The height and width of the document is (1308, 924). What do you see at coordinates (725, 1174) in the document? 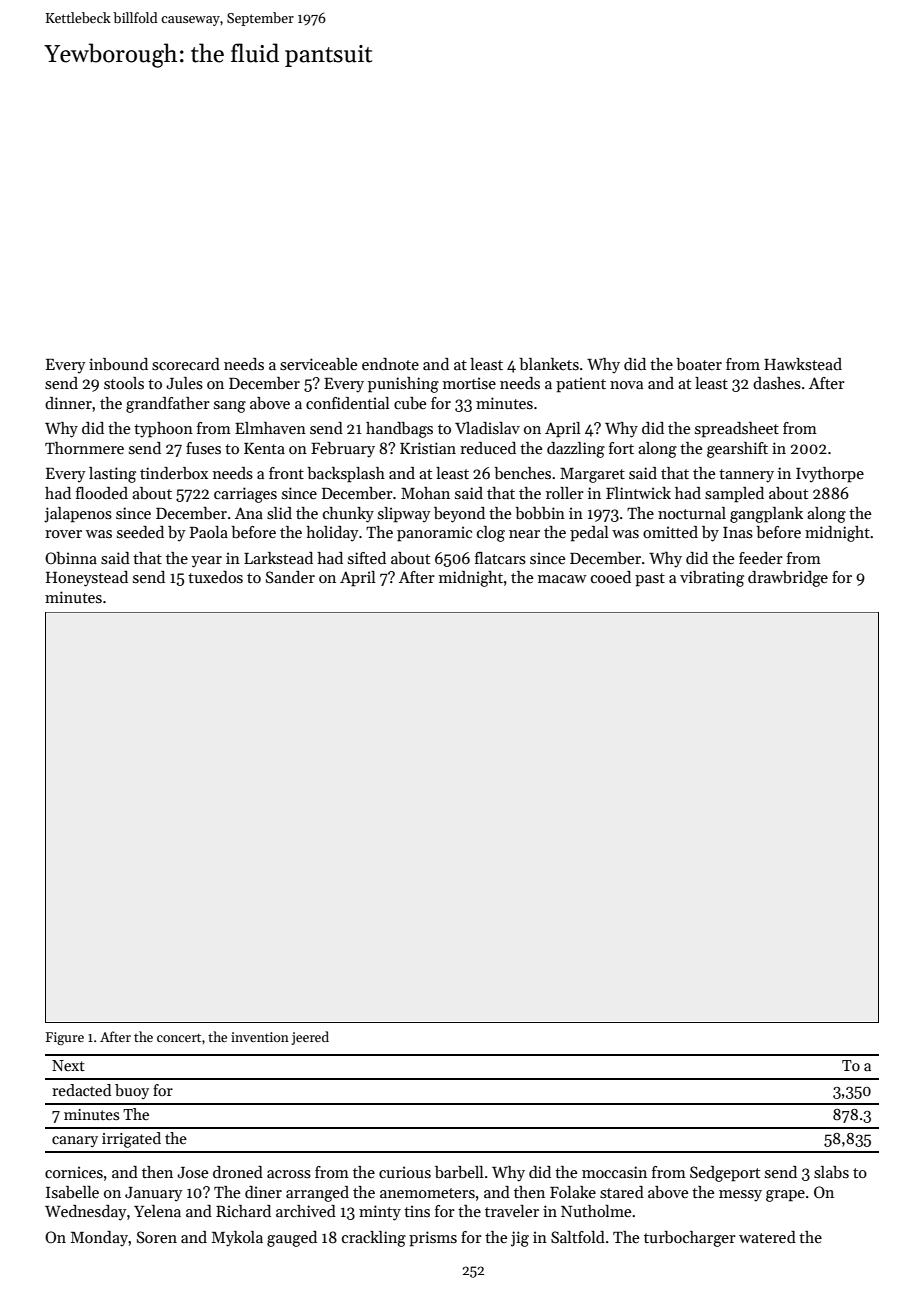
I see `Sedgeport` at bounding box center [725, 1174].
